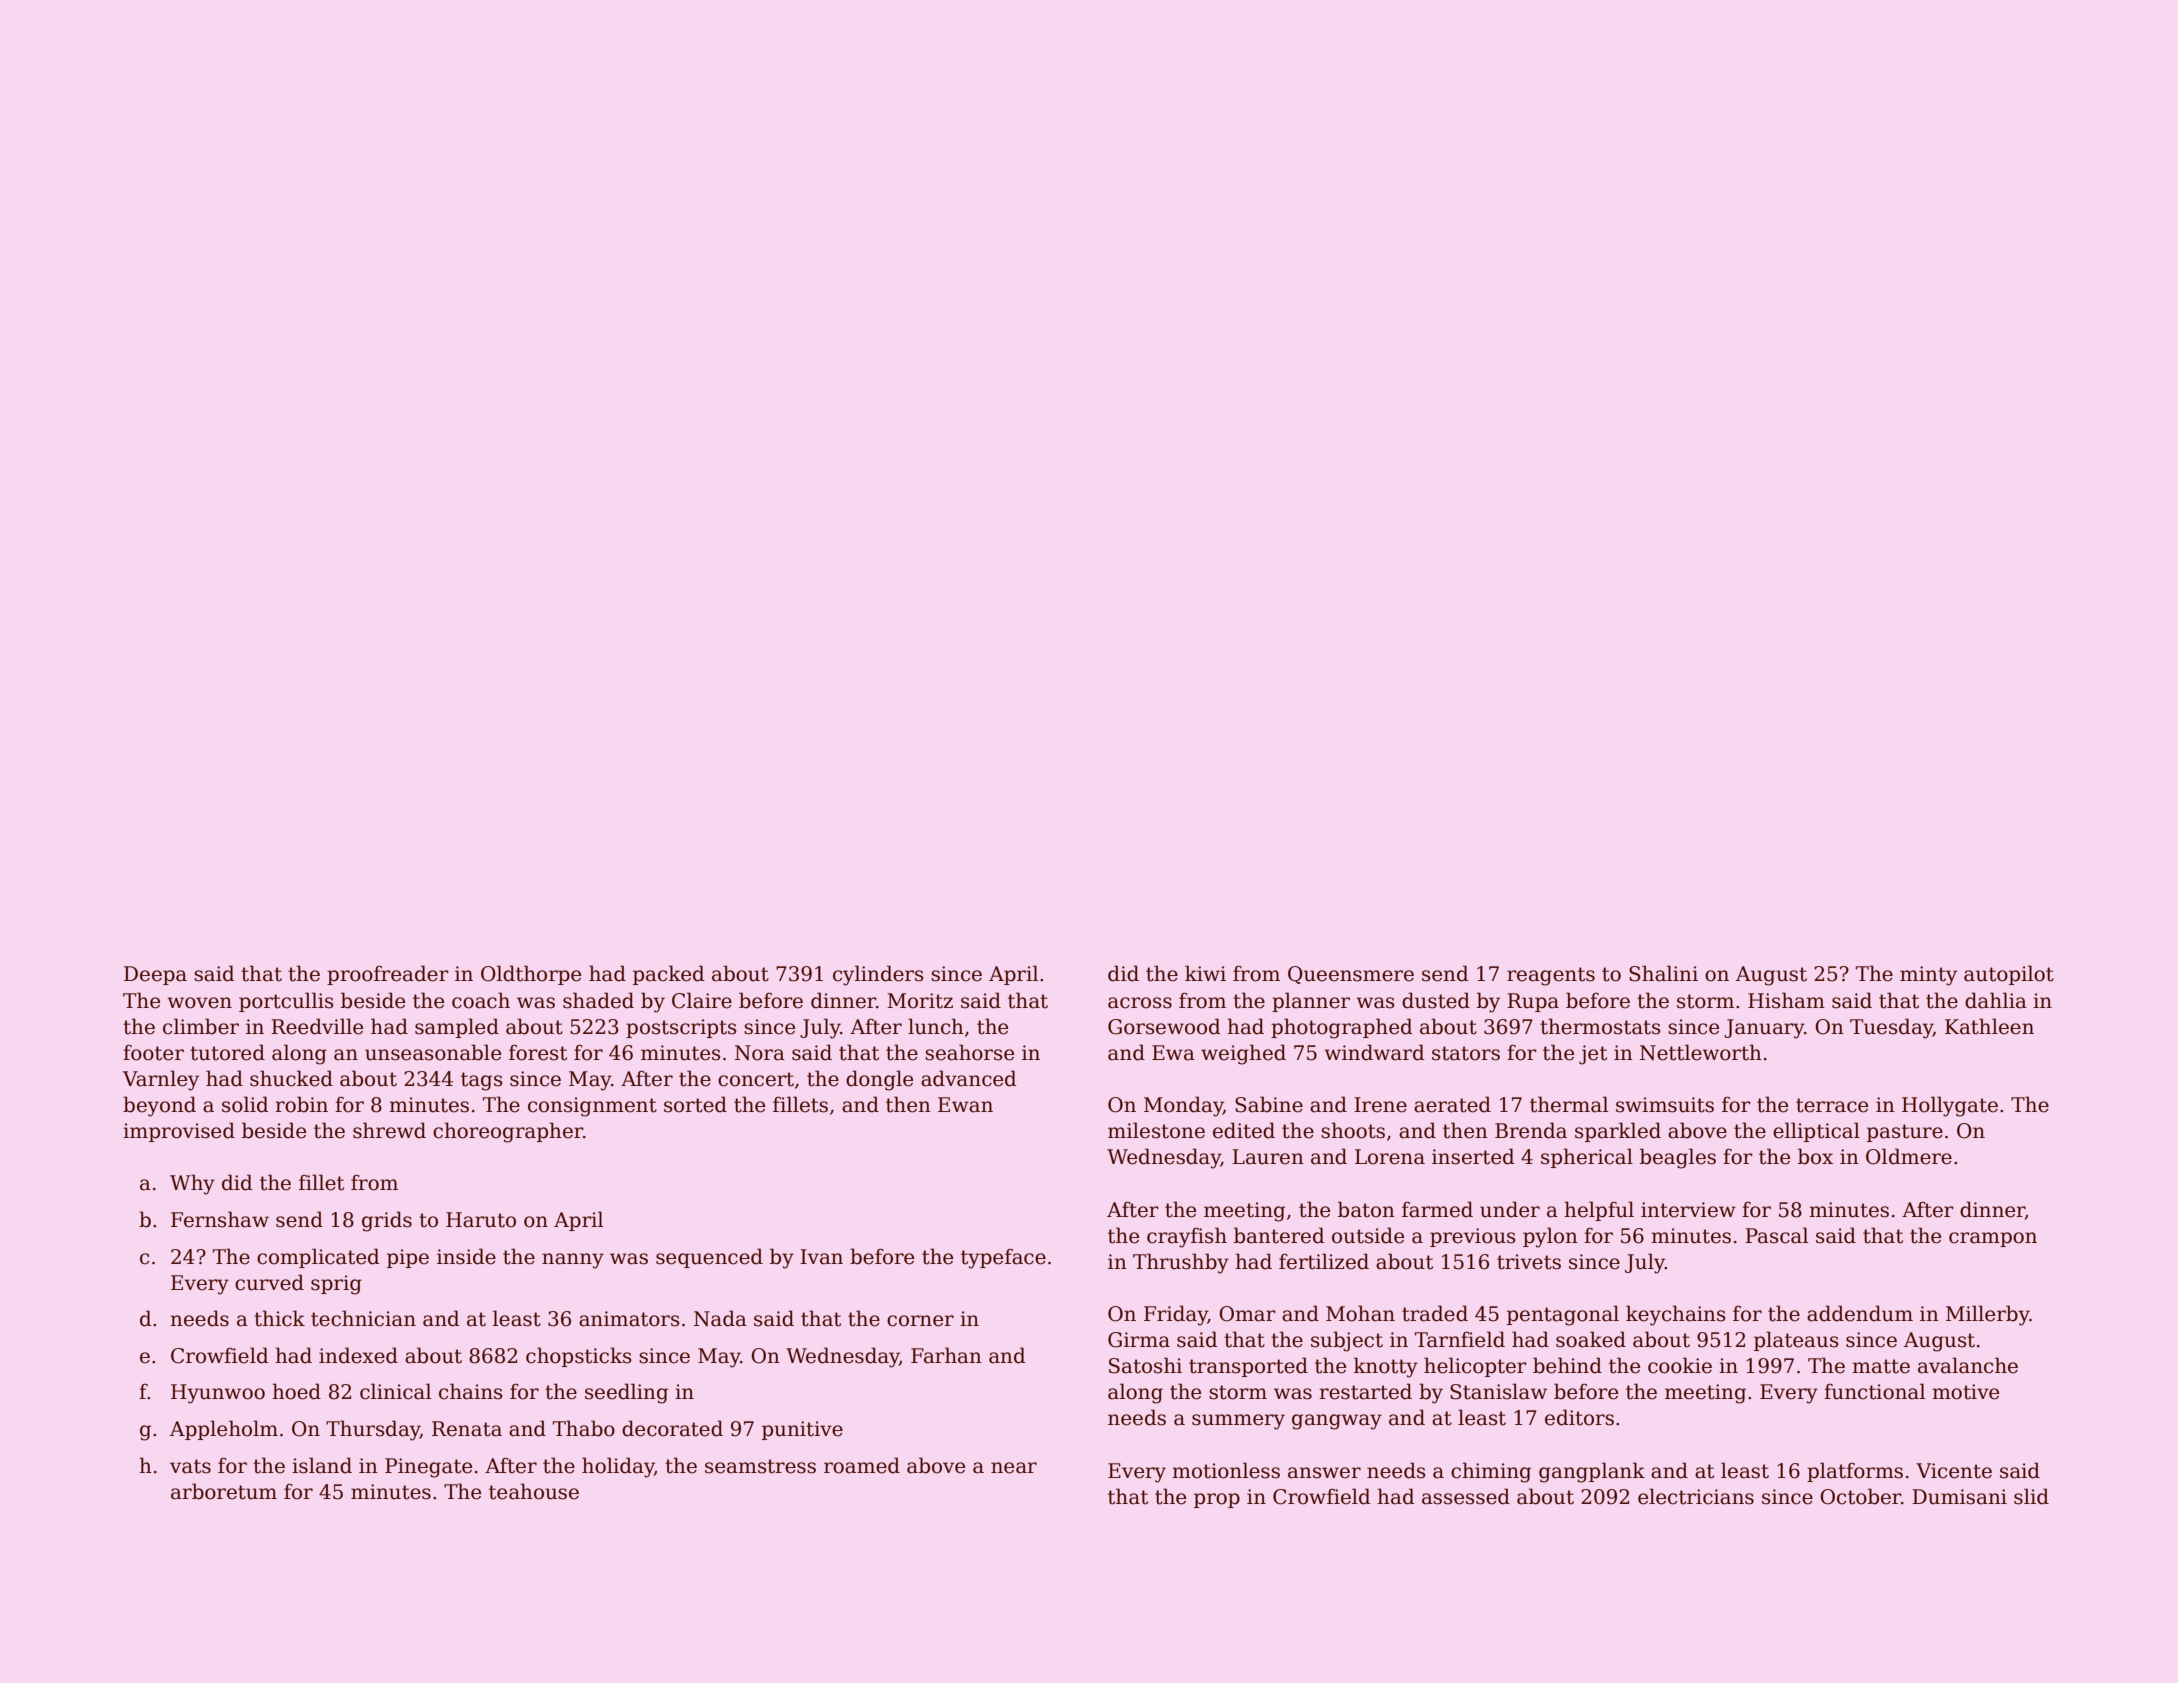 The image size is (2178, 1683). Describe the element at coordinates (1226, 1470) in the page. I see `motionless` at that location.
